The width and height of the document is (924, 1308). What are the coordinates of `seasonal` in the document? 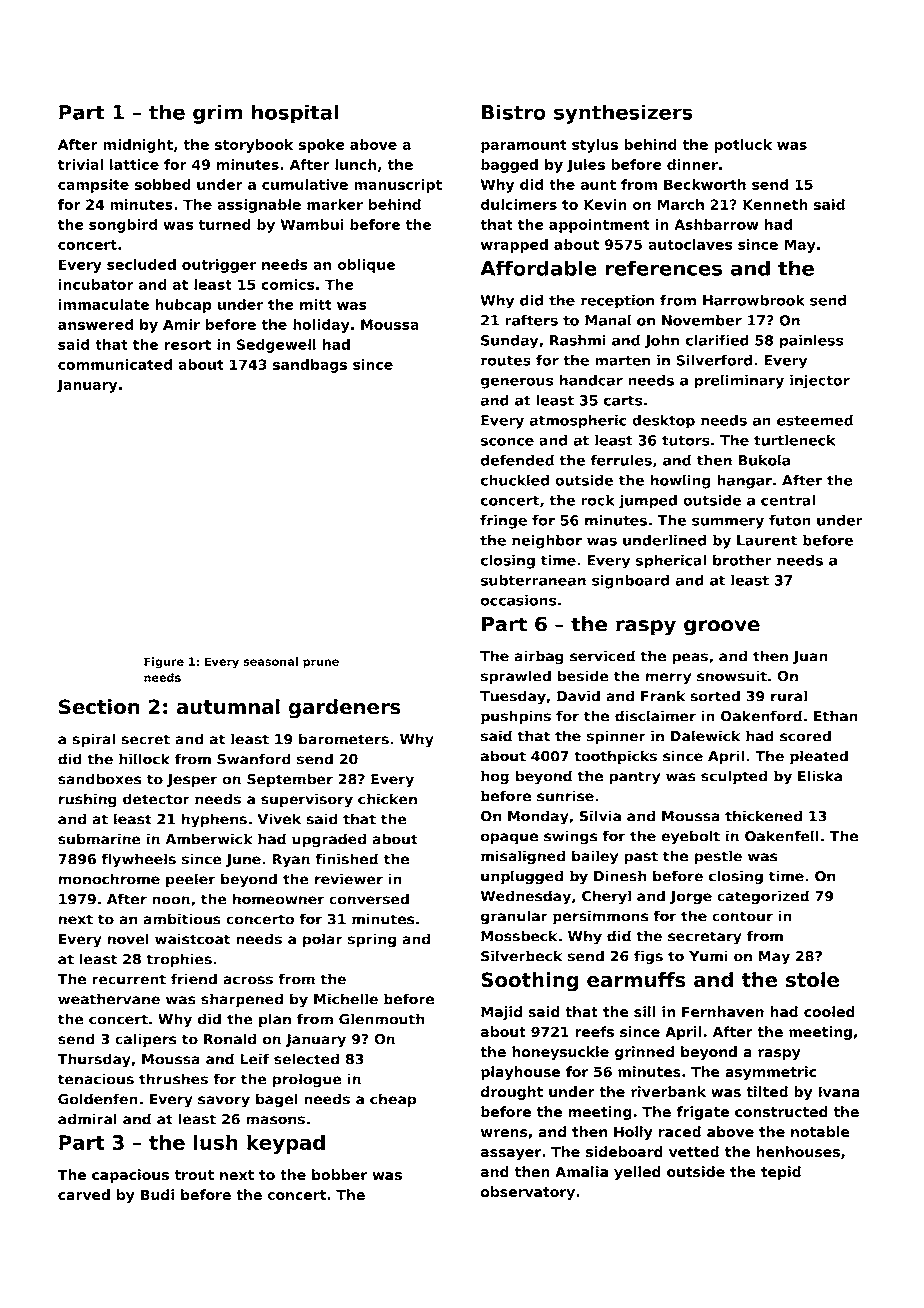 It's located at (271, 661).
